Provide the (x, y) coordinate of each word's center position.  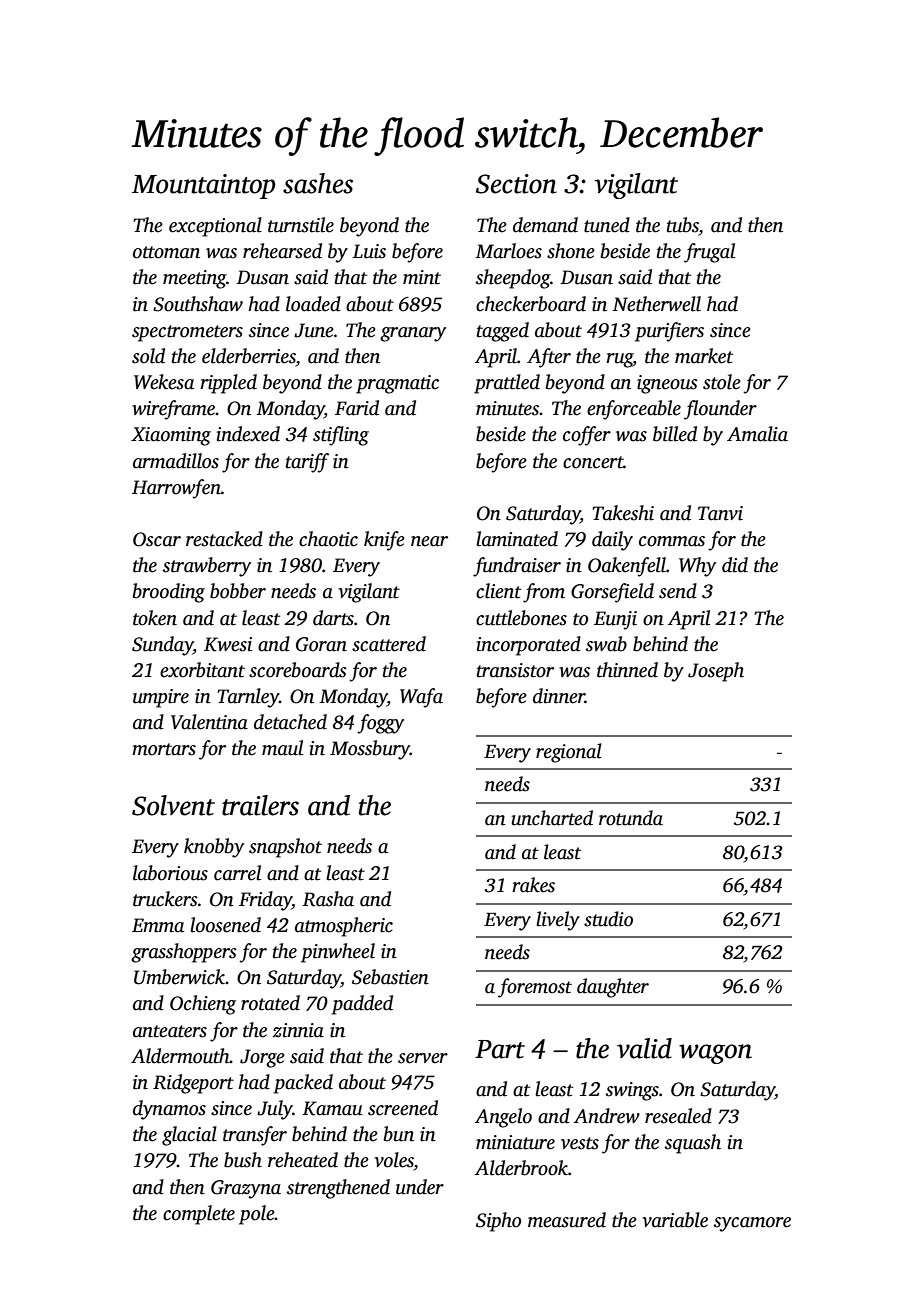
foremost (535, 988)
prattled (507, 384)
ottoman (166, 252)
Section (516, 184)
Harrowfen (176, 489)
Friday (265, 901)
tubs (683, 225)
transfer (255, 1136)
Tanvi (720, 513)
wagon (715, 1054)
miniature (515, 1142)
